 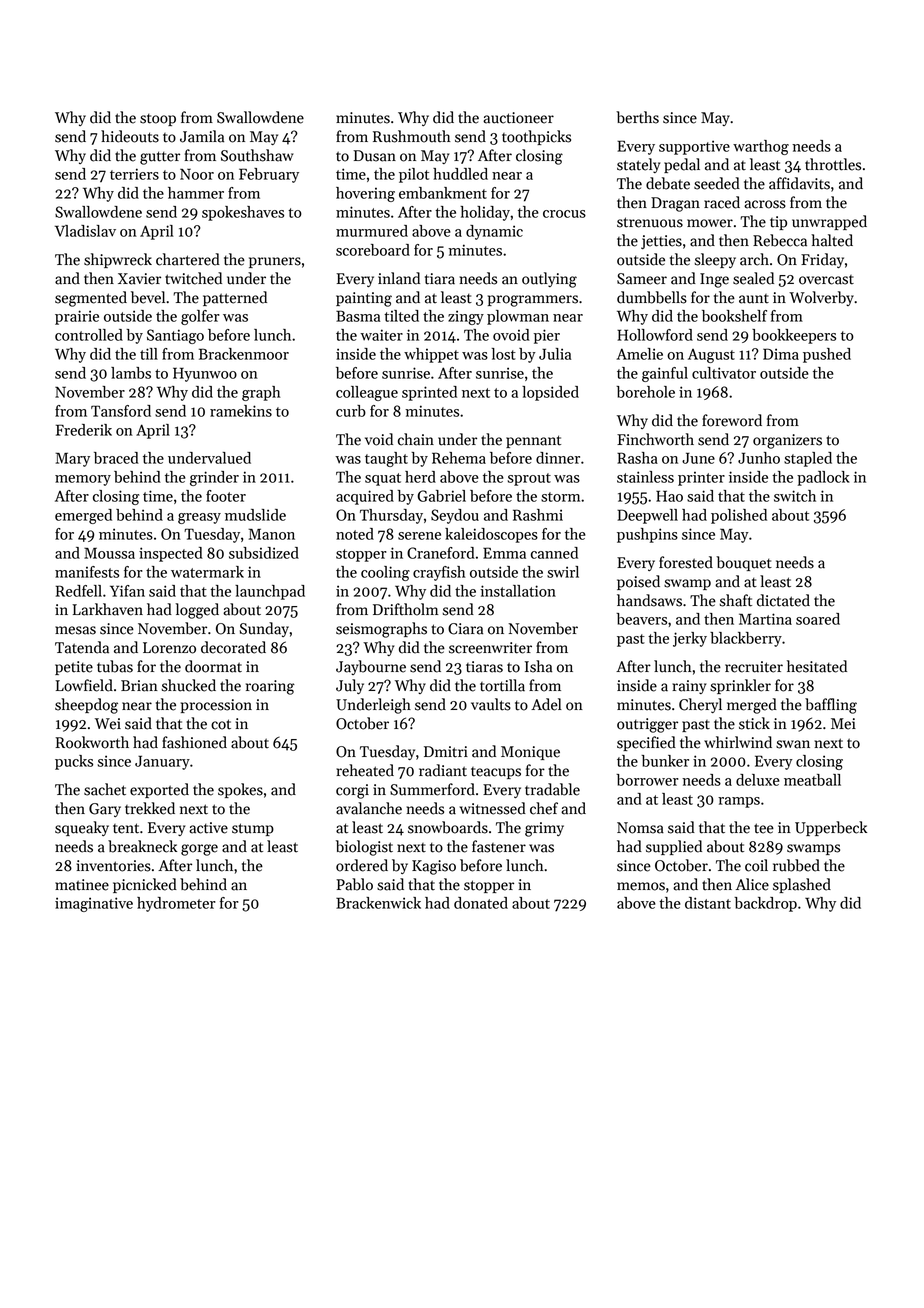 I want to click on imaginative, so click(x=94, y=904).
